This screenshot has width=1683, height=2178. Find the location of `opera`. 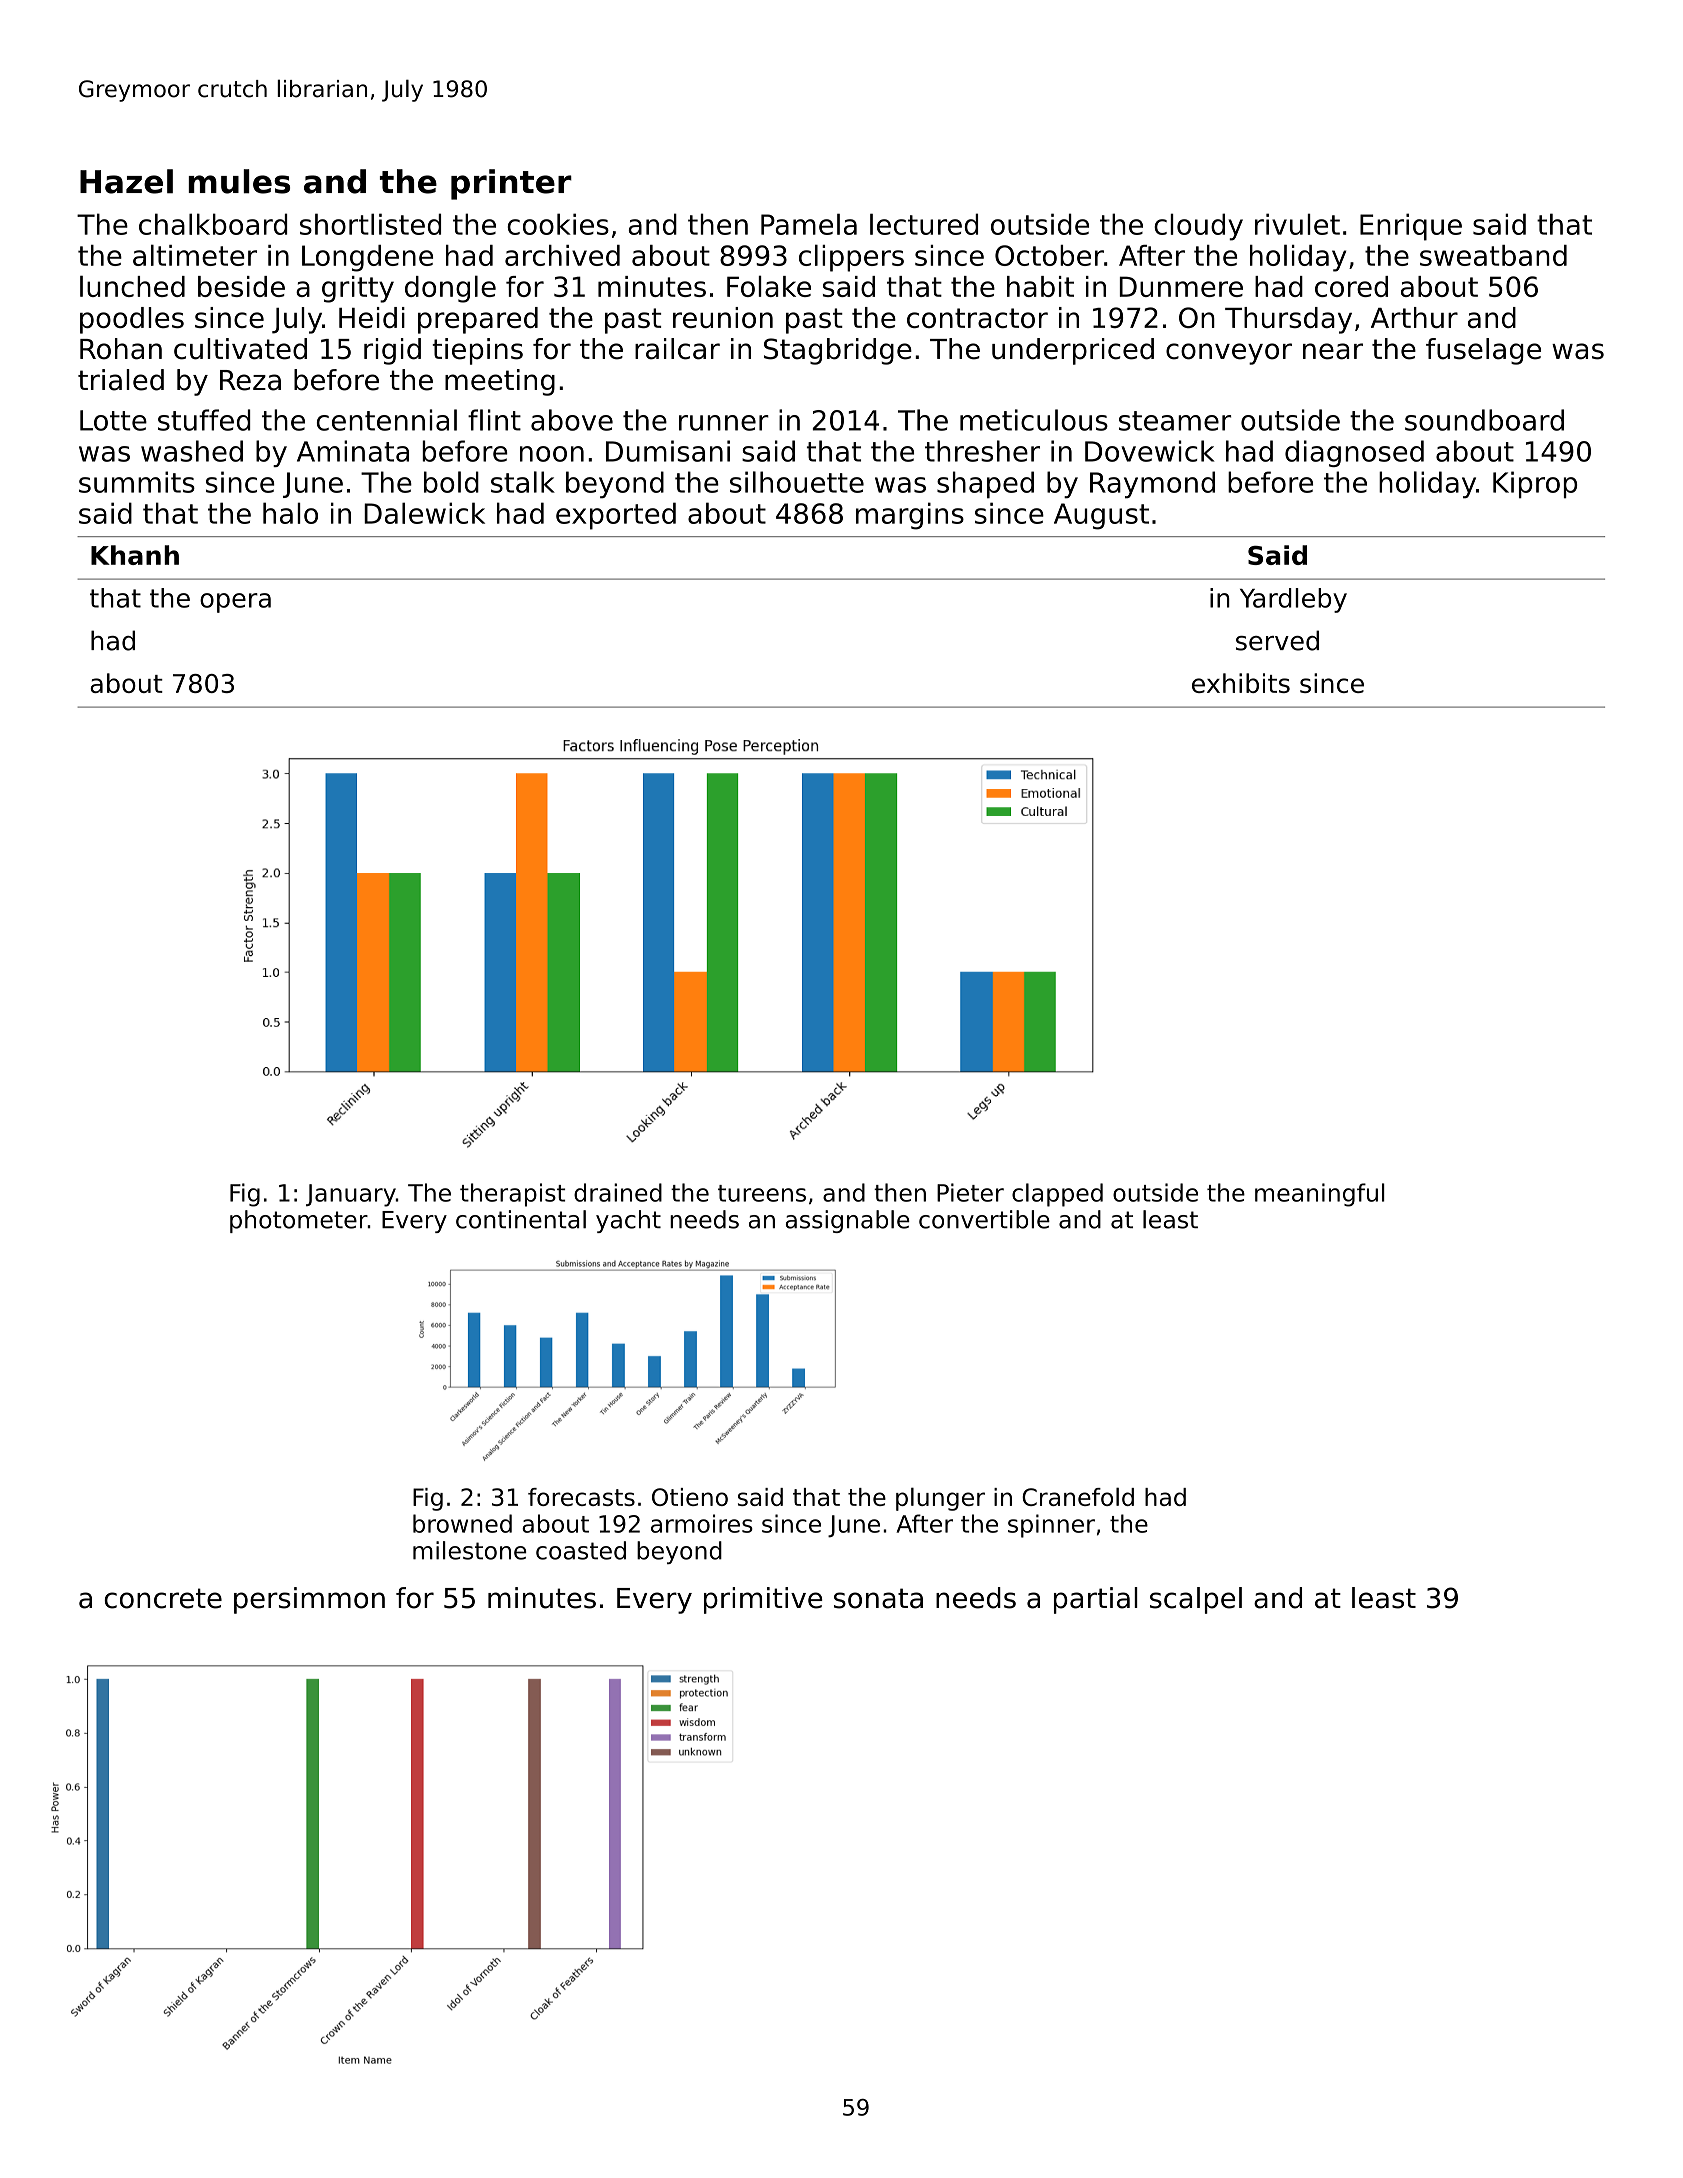

opera is located at coordinates (235, 603).
